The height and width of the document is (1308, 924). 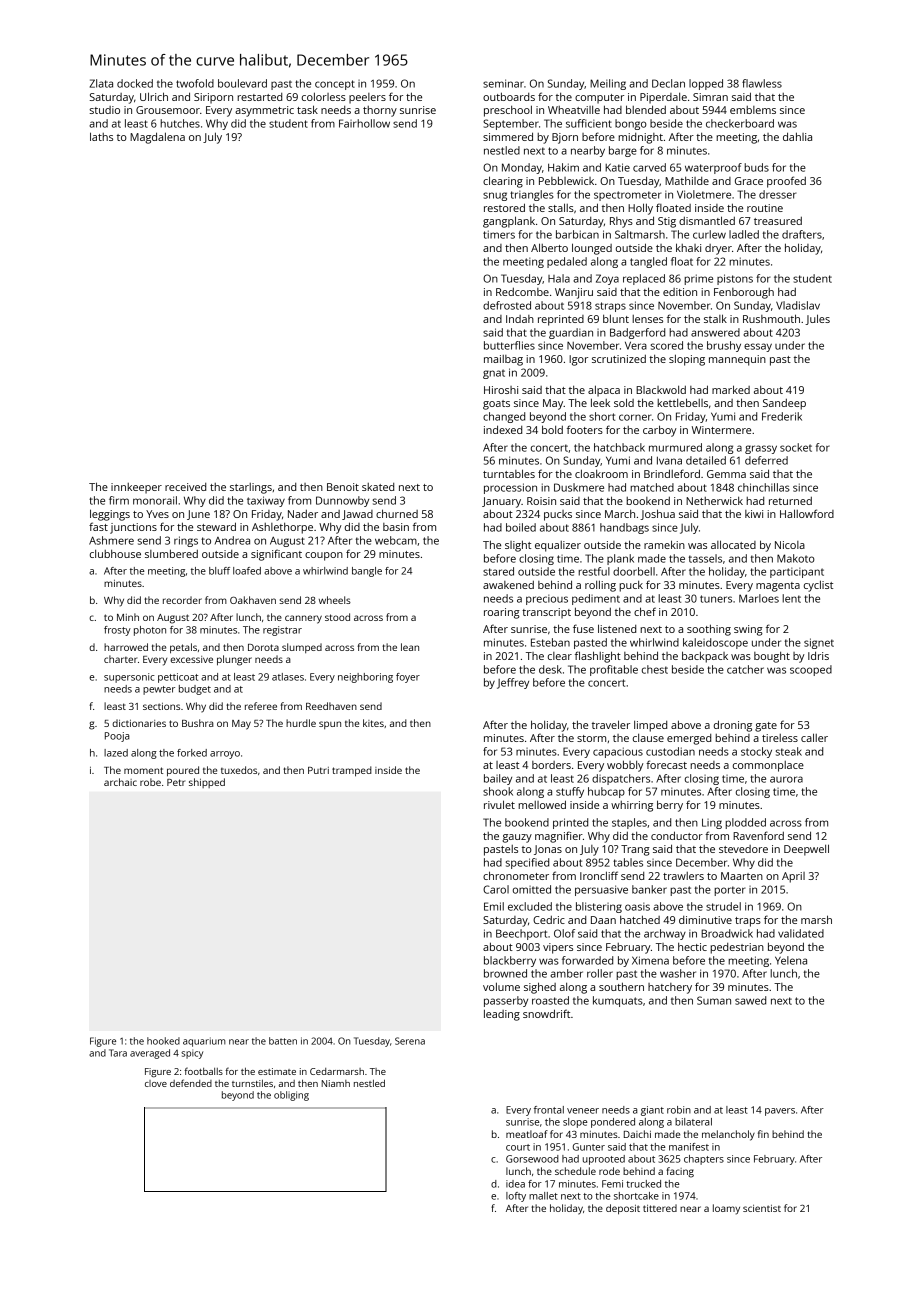 I want to click on clove, so click(x=156, y=1083).
